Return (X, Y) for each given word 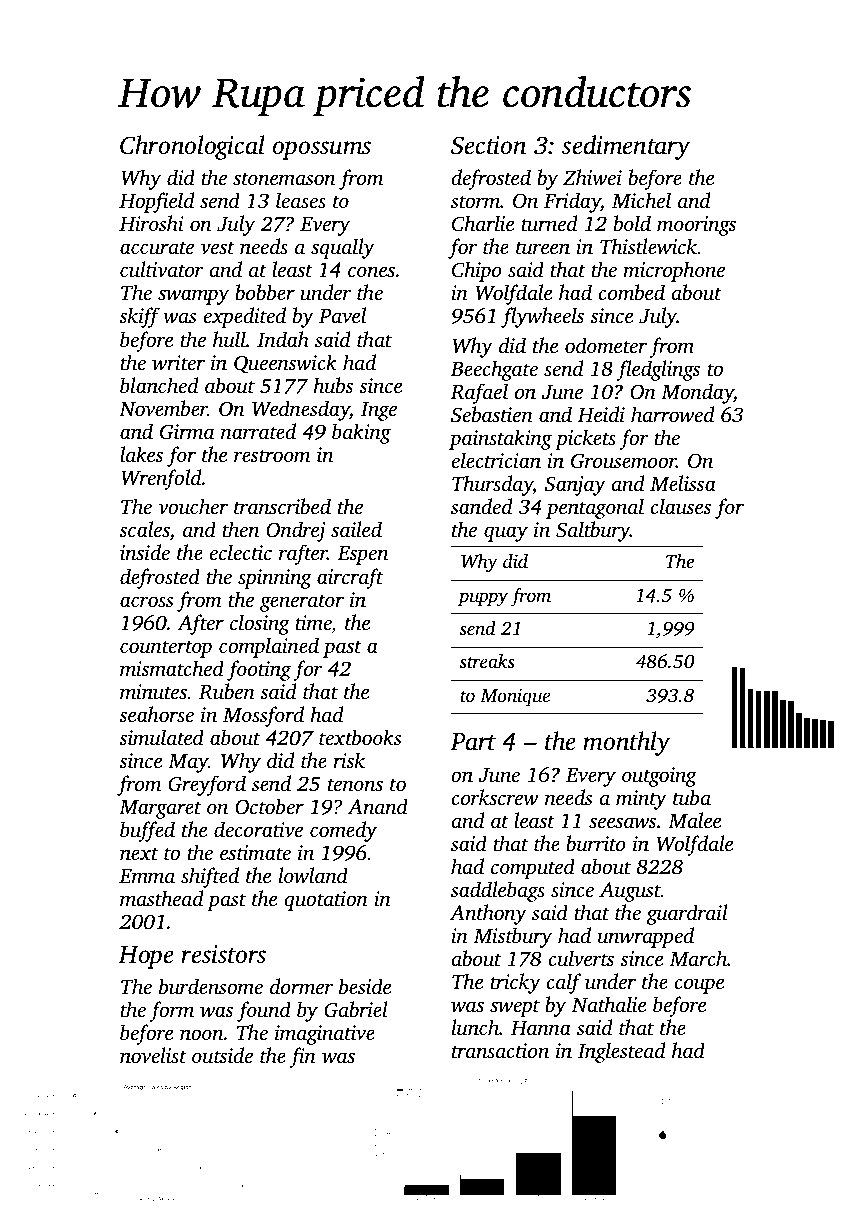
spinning (275, 579)
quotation (326, 901)
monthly (626, 743)
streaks (487, 661)
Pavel (342, 315)
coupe (699, 986)
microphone (674, 271)
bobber (265, 292)
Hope (146, 957)
